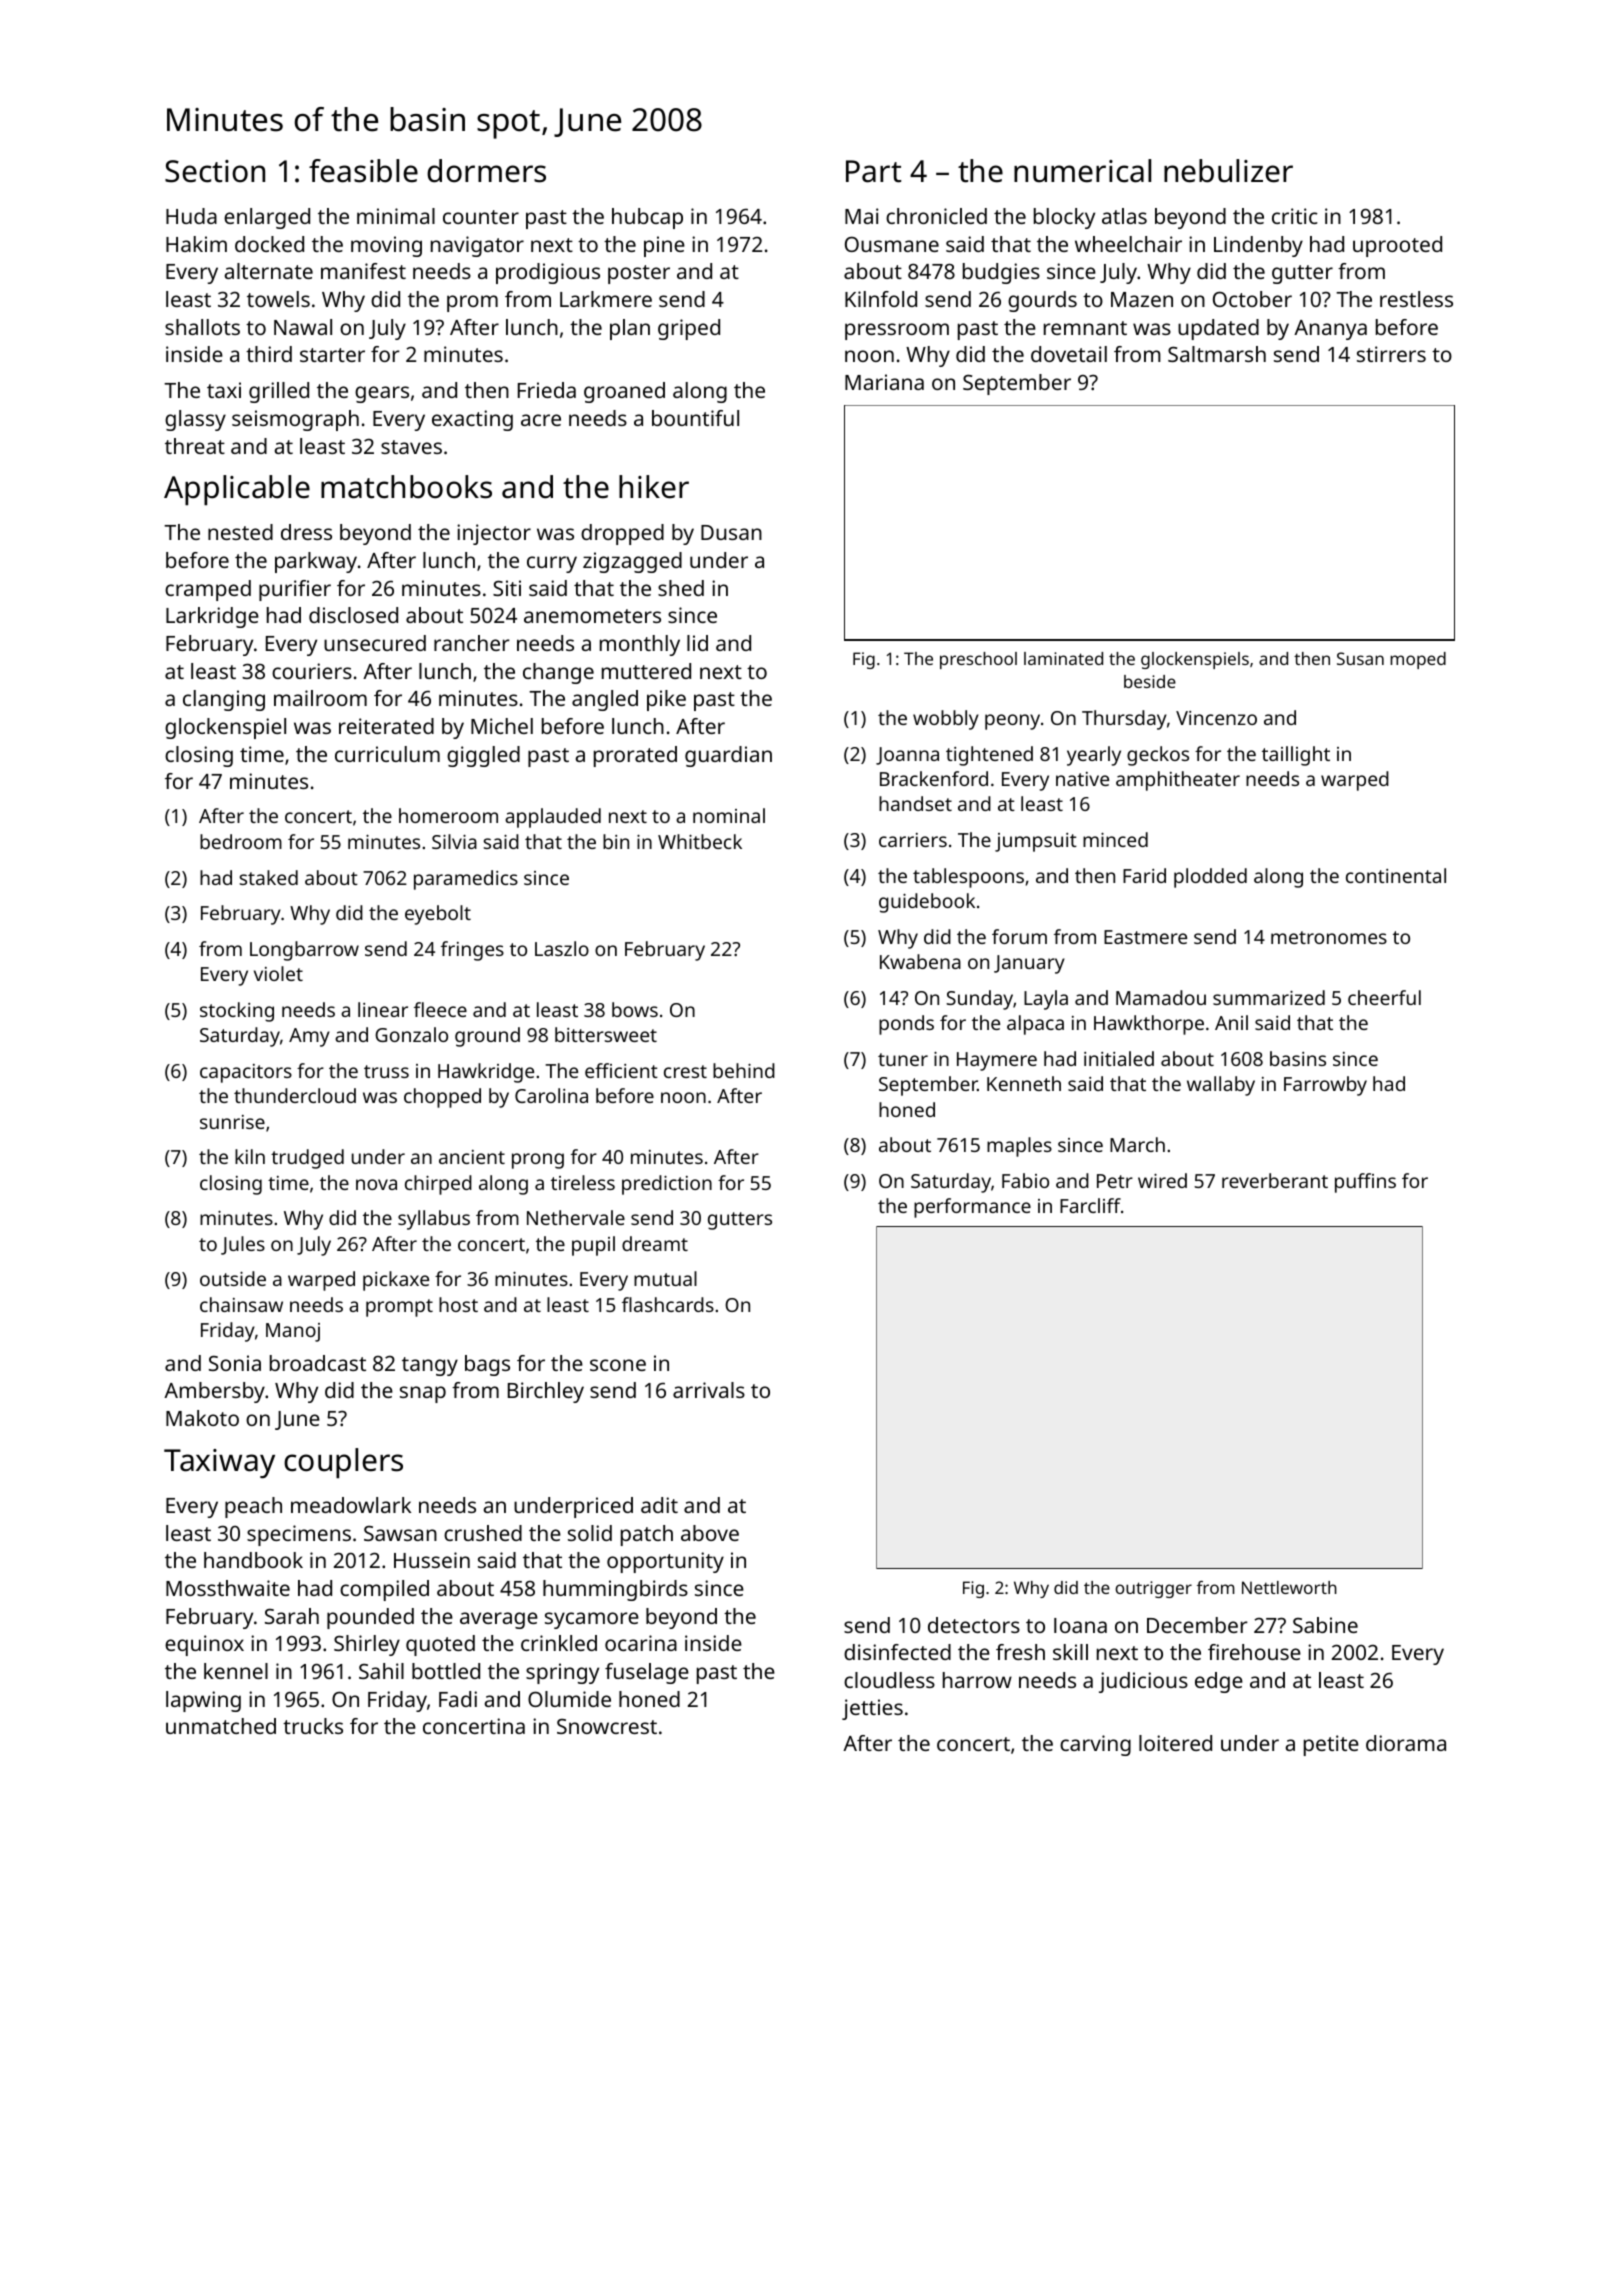  Describe the element at coordinates (1360, 658) in the image. I see `Susan` at that location.
